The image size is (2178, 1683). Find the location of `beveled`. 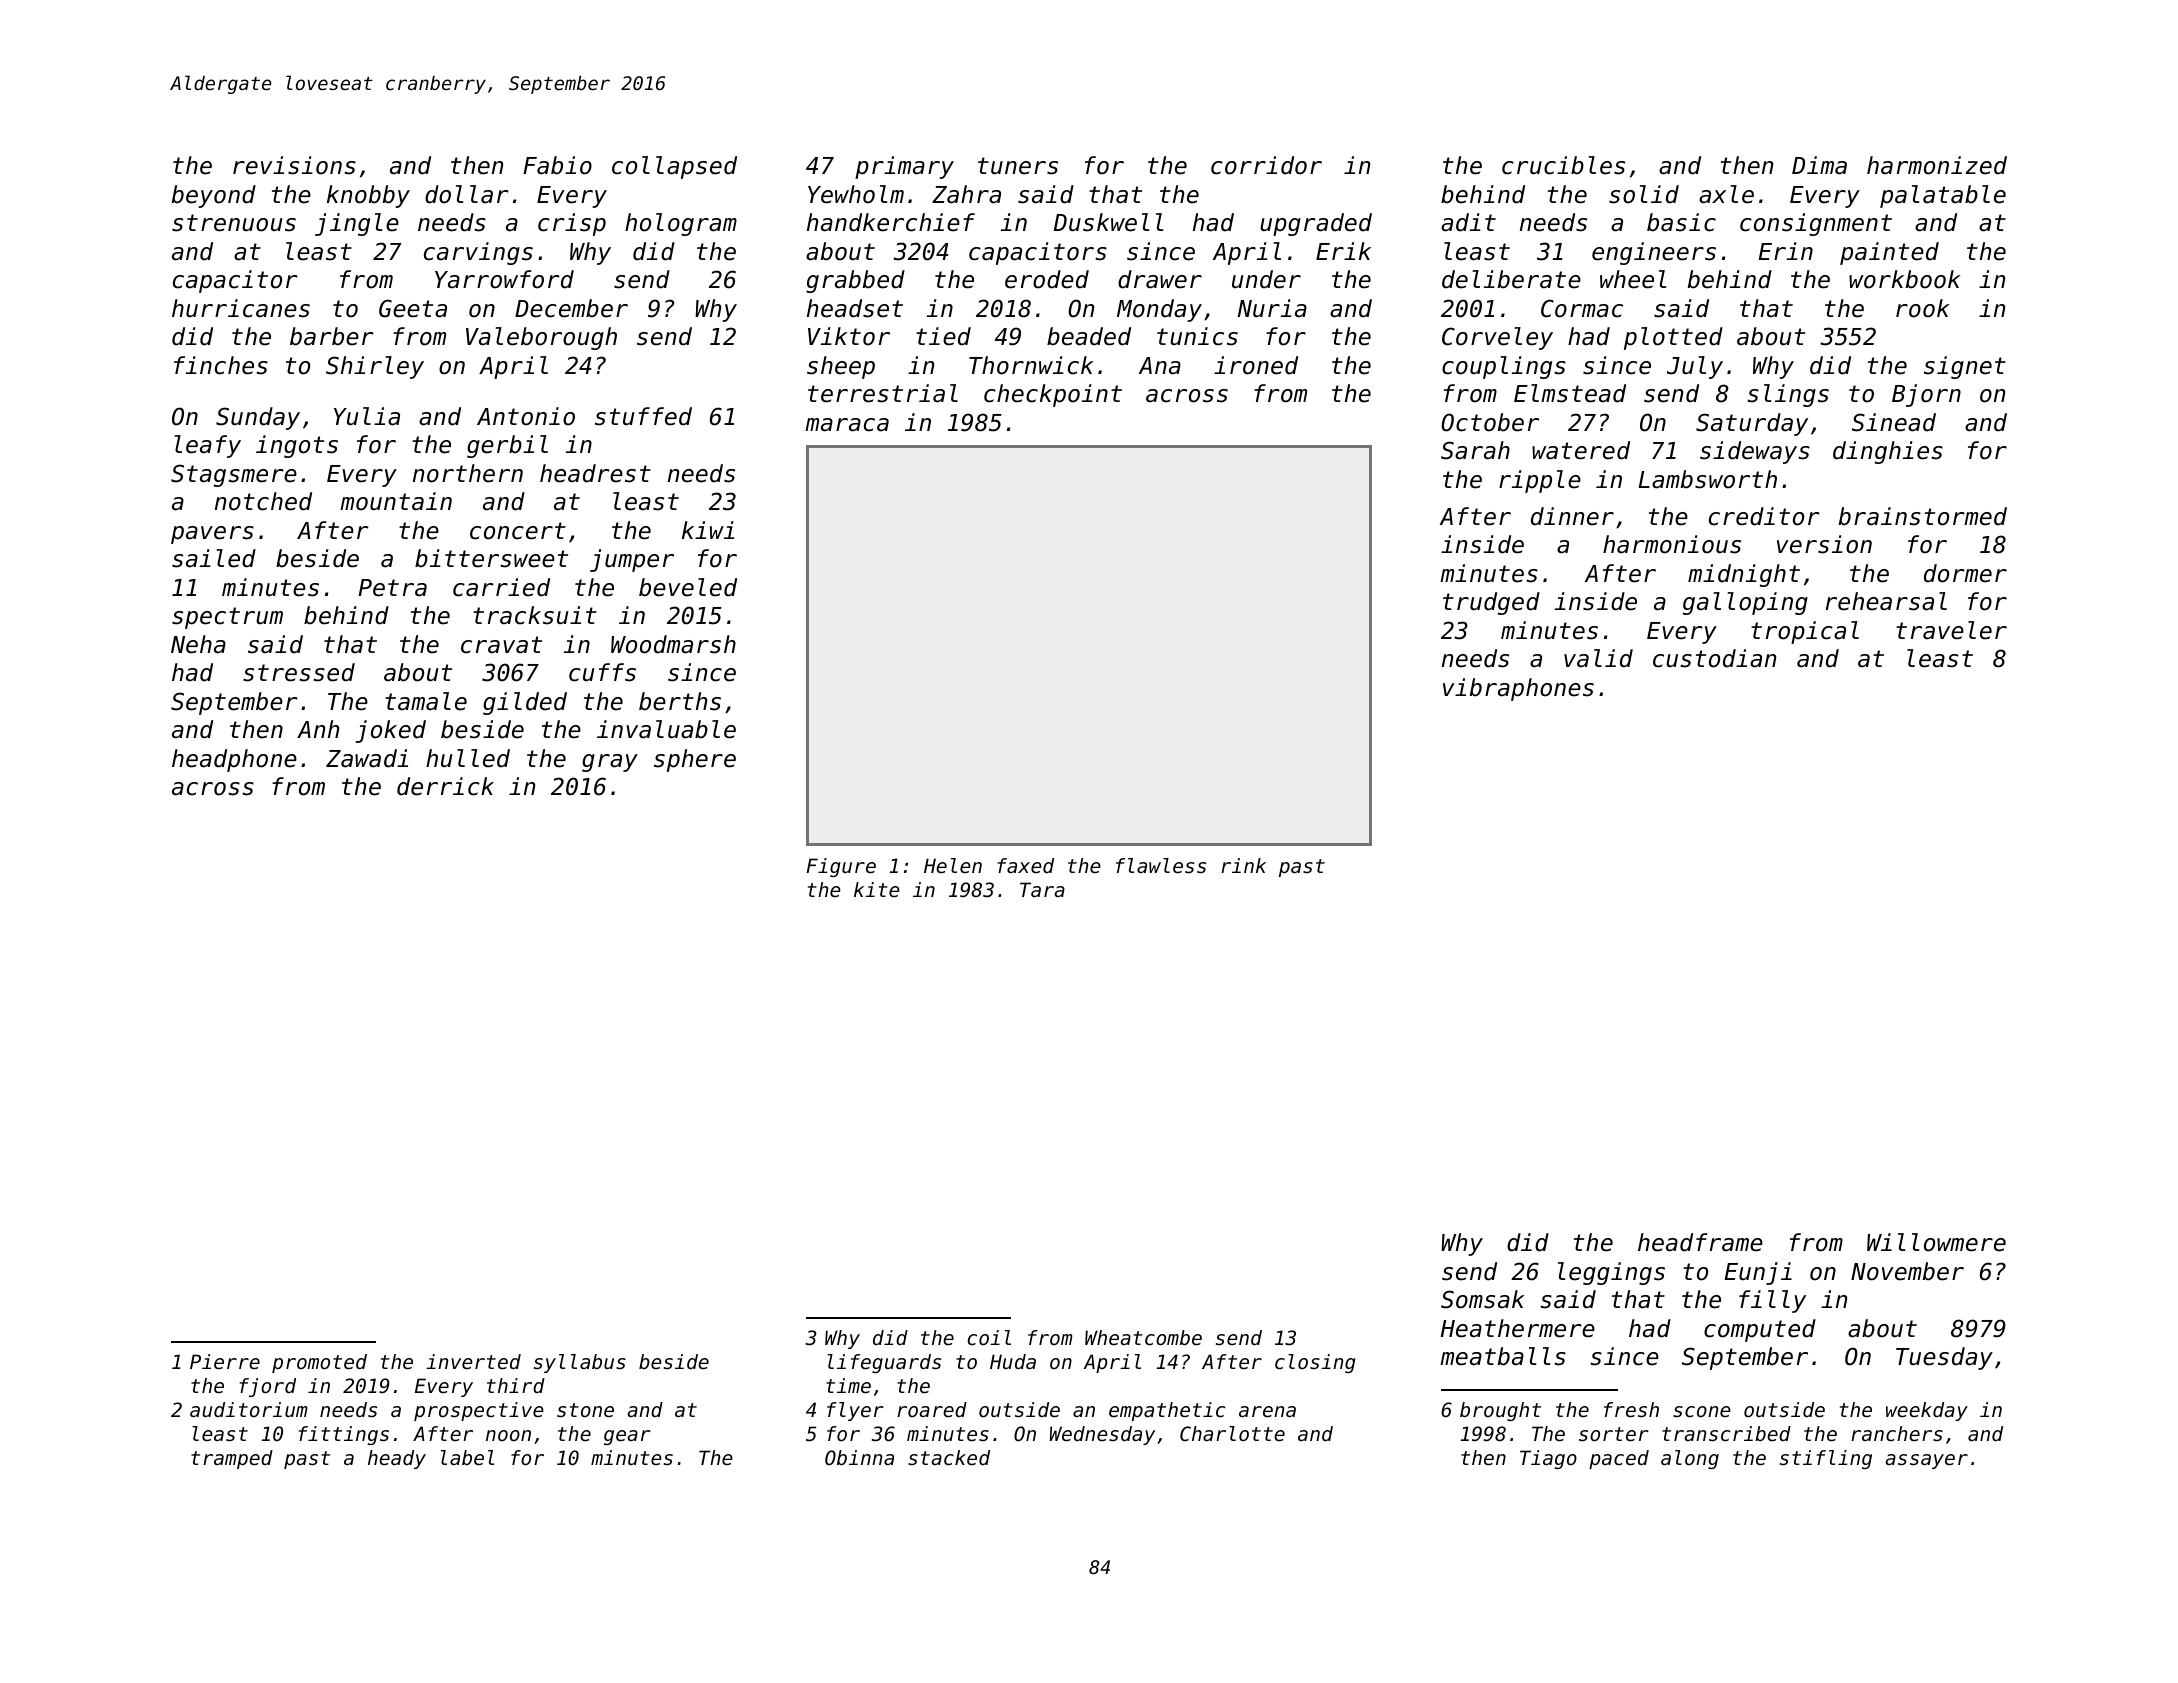

beveled is located at coordinates (688, 587).
